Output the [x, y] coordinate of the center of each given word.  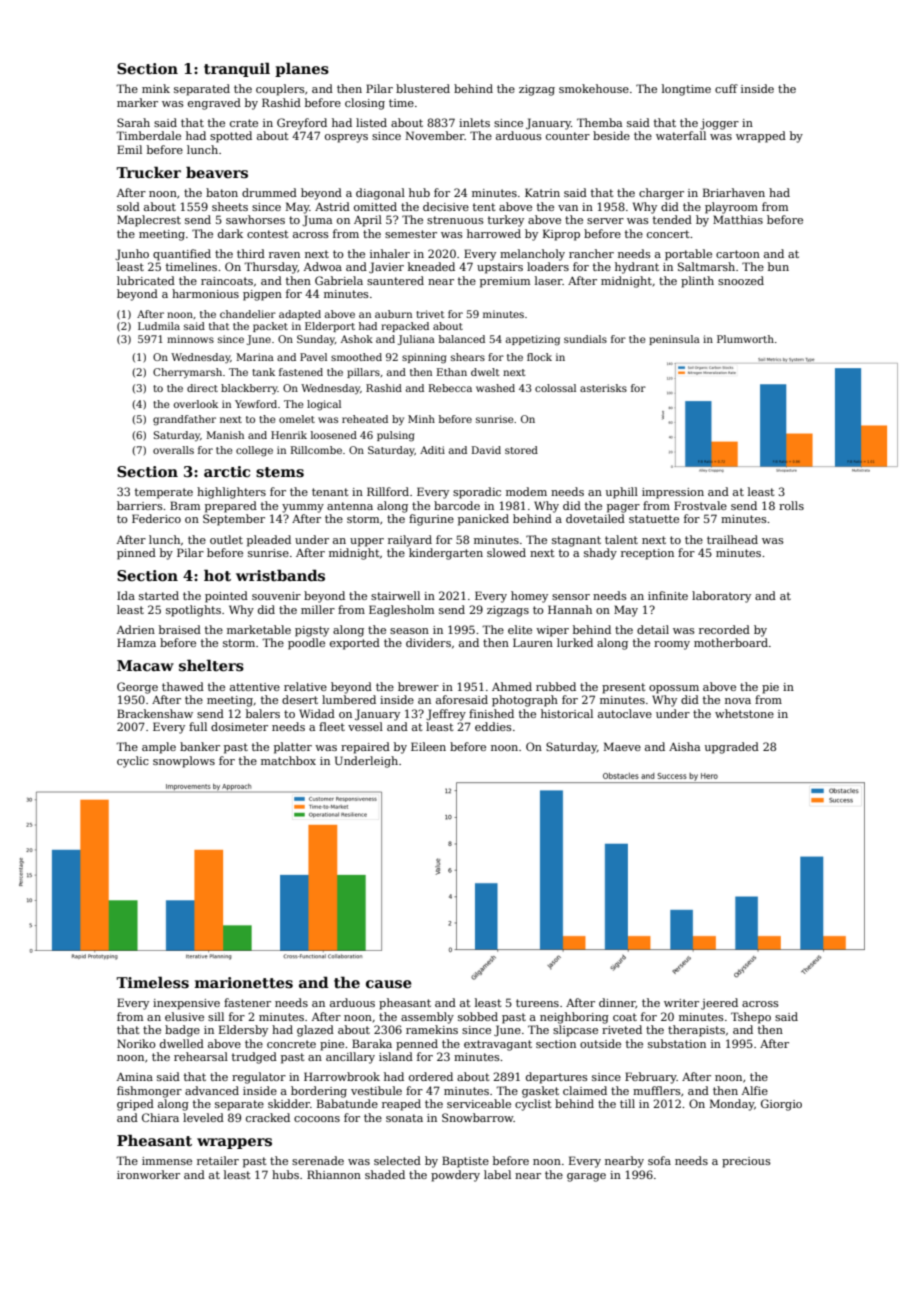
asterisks [603, 388]
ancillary [350, 1058]
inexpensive [186, 1004]
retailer [218, 1160]
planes [302, 69]
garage [586, 1177]
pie [770, 688]
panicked [483, 520]
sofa [659, 1160]
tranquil [237, 69]
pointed [226, 597]
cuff [726, 88]
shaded [385, 1174]
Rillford [388, 491]
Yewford [256, 404]
